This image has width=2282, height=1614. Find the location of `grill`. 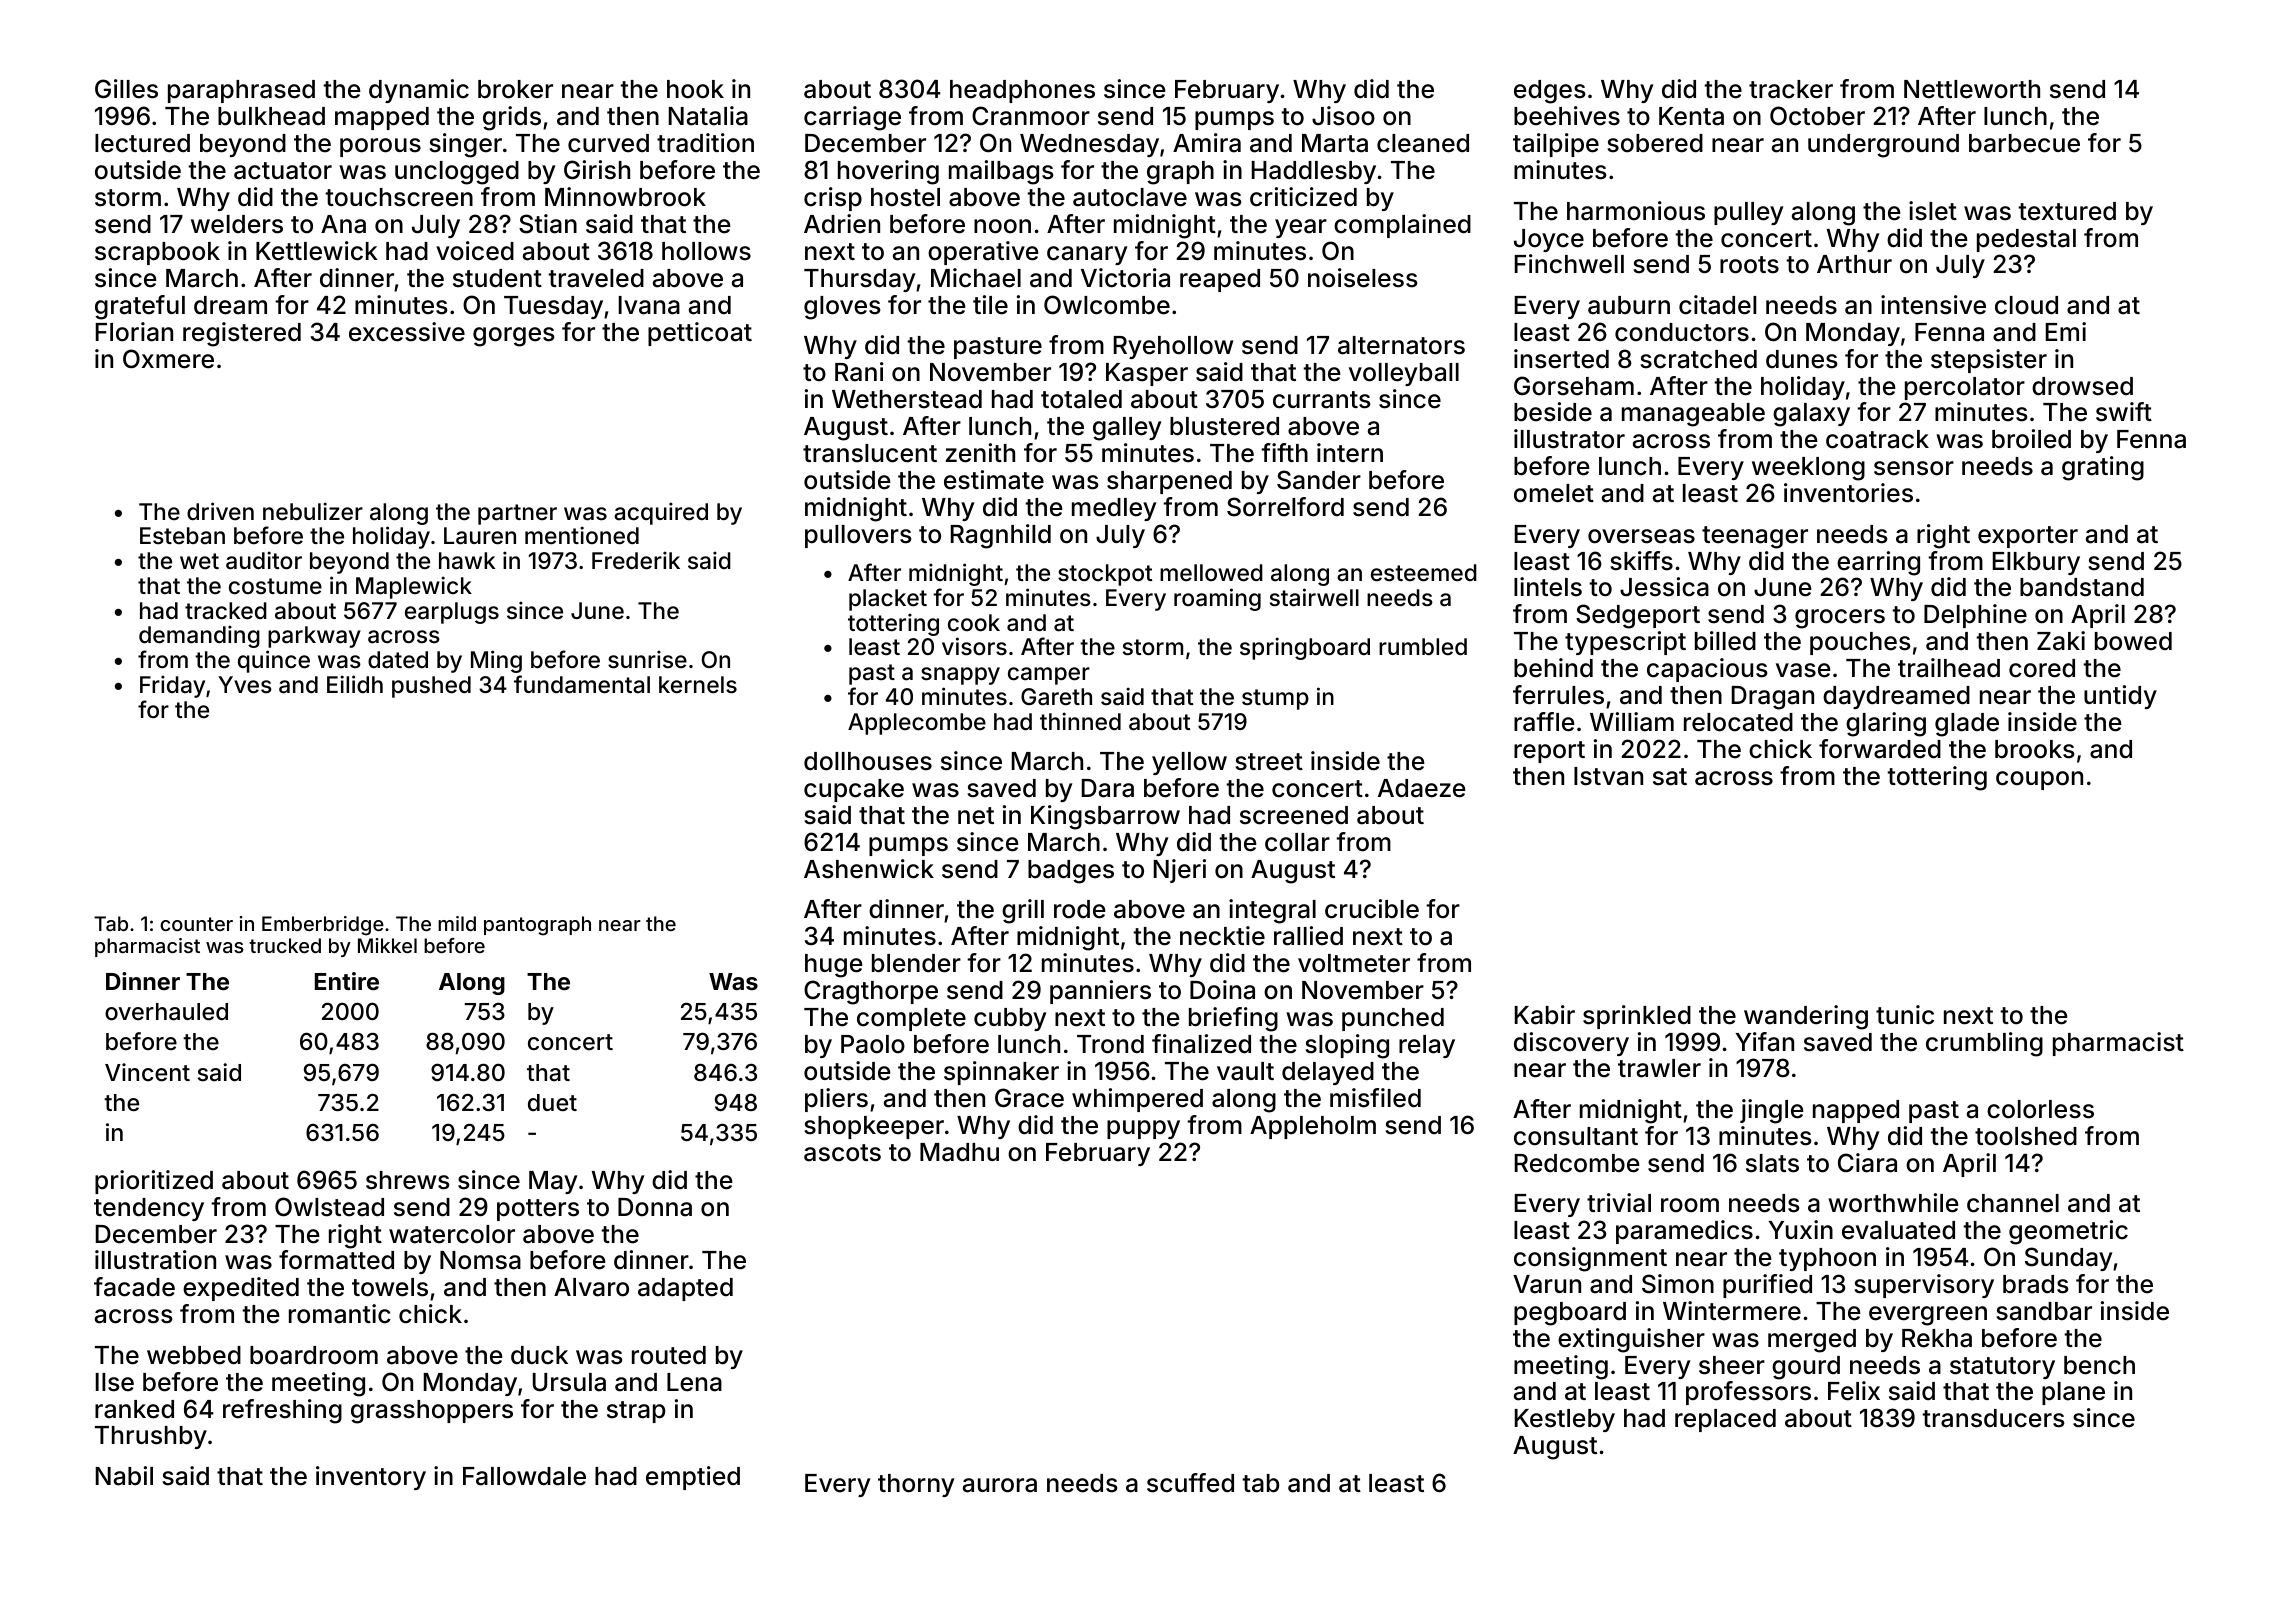

grill is located at coordinates (1023, 911).
